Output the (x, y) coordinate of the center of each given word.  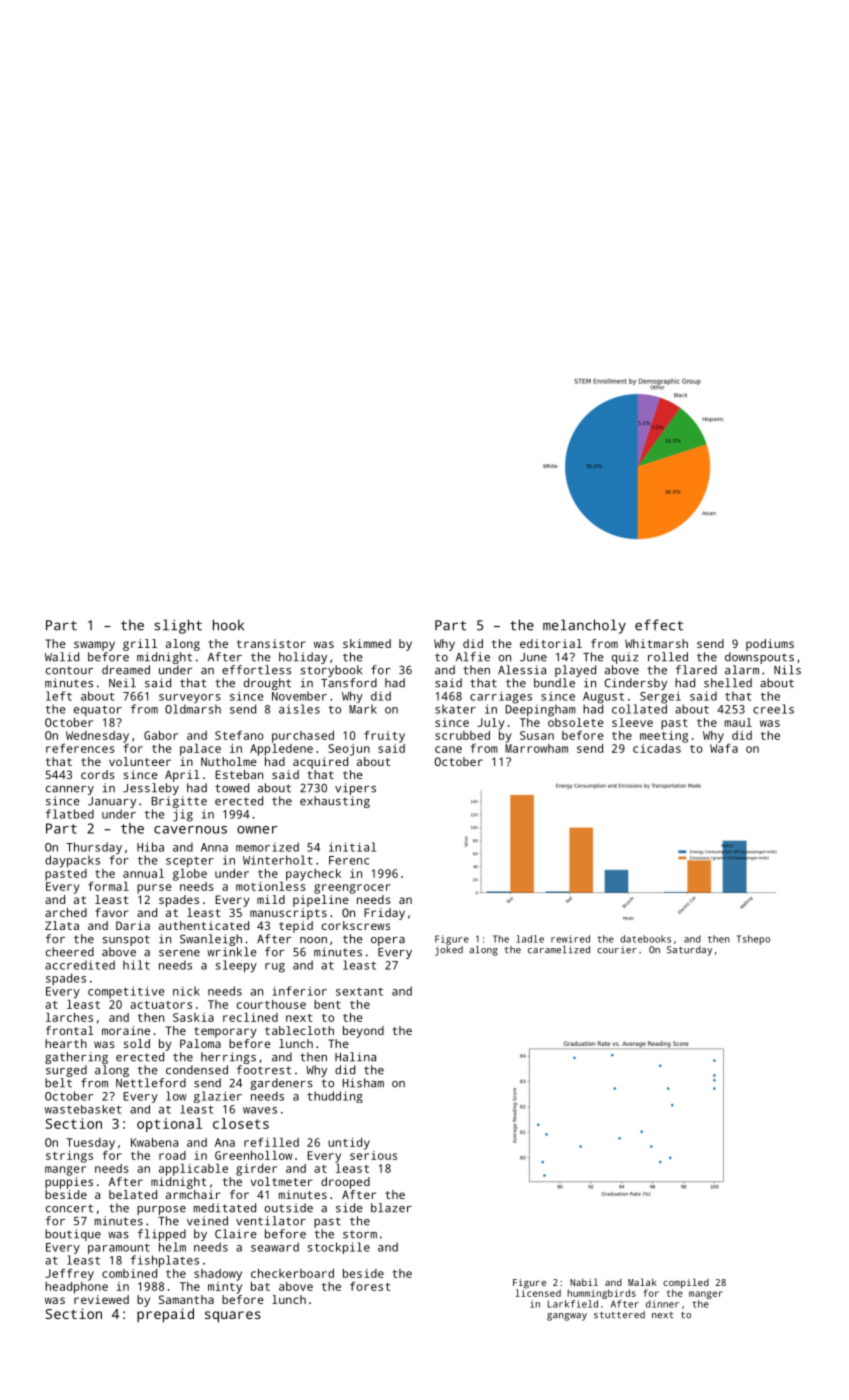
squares (233, 1317)
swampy (94, 646)
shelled (728, 683)
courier (617, 950)
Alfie (473, 657)
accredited (80, 965)
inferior (299, 991)
